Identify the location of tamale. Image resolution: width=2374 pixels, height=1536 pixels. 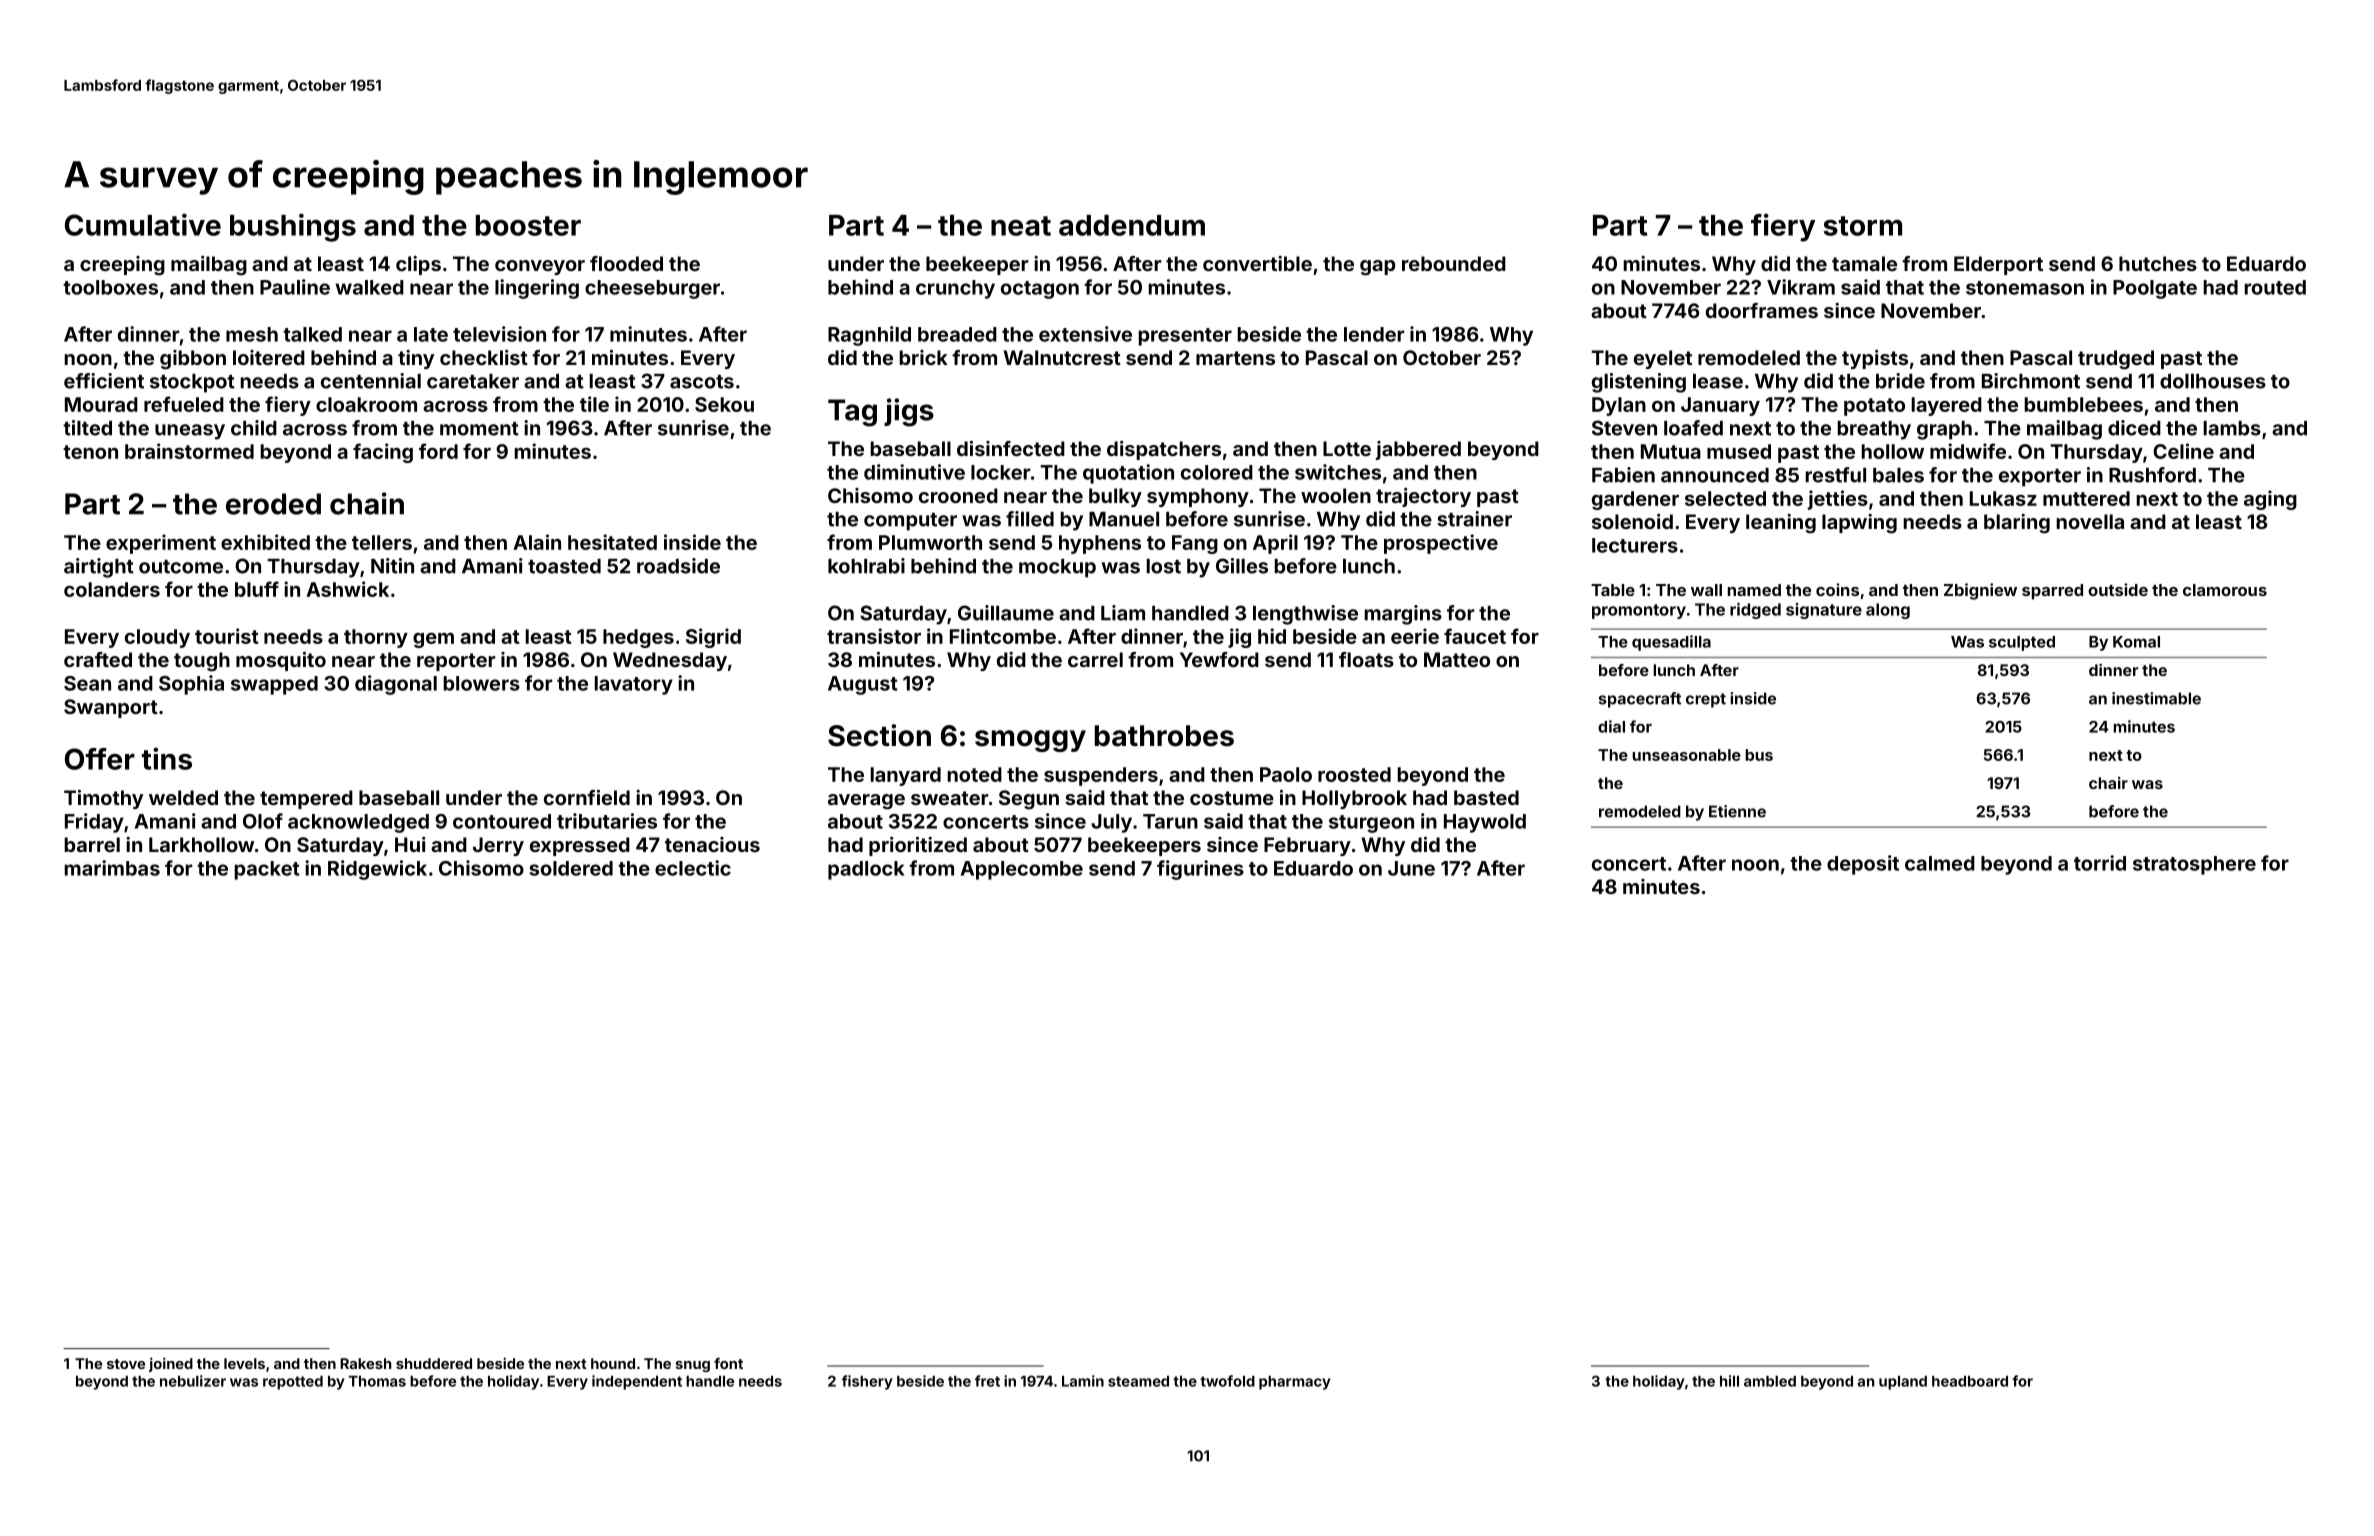
(1864, 263).
